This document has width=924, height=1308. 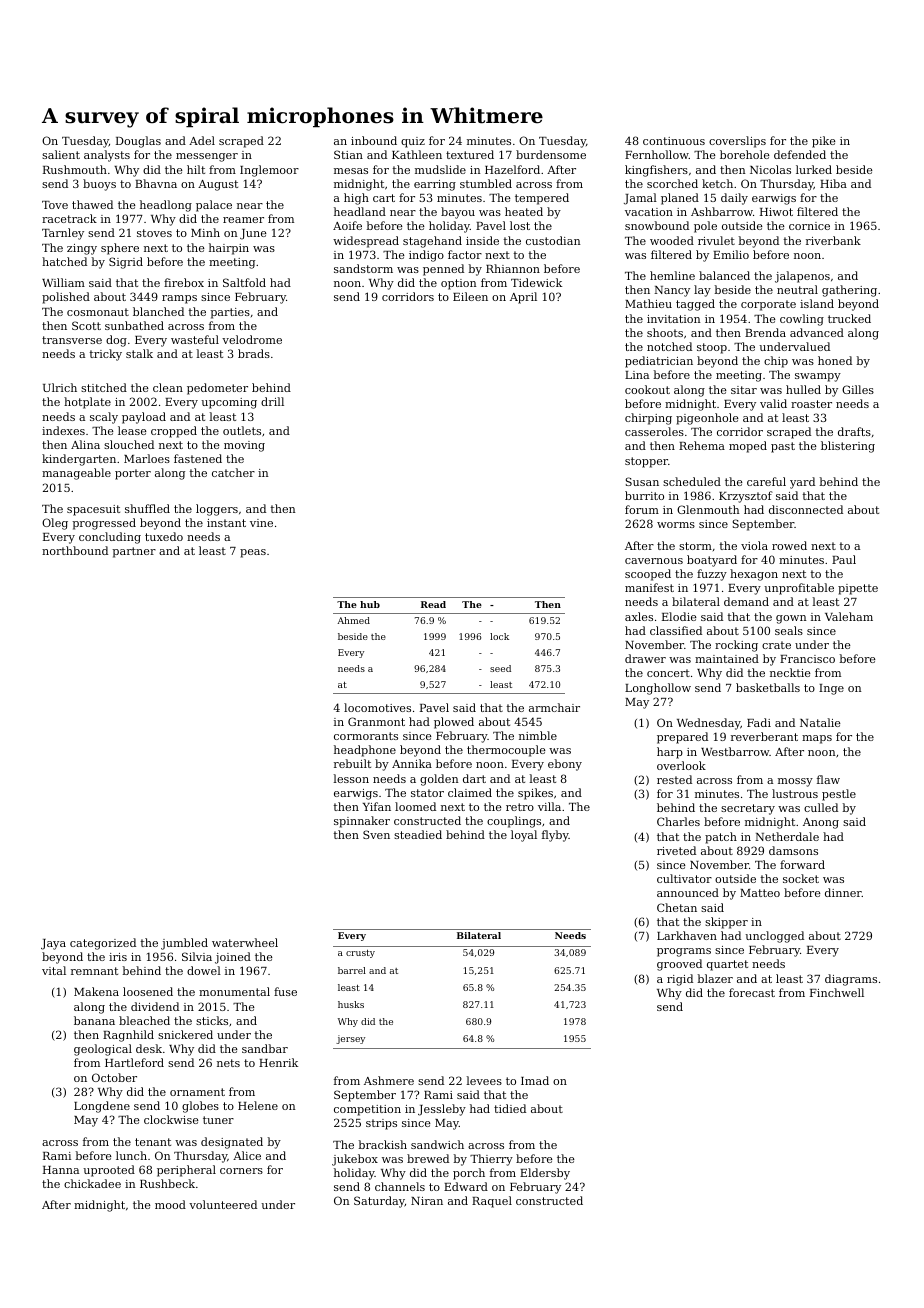 I want to click on mood, so click(x=170, y=1204).
